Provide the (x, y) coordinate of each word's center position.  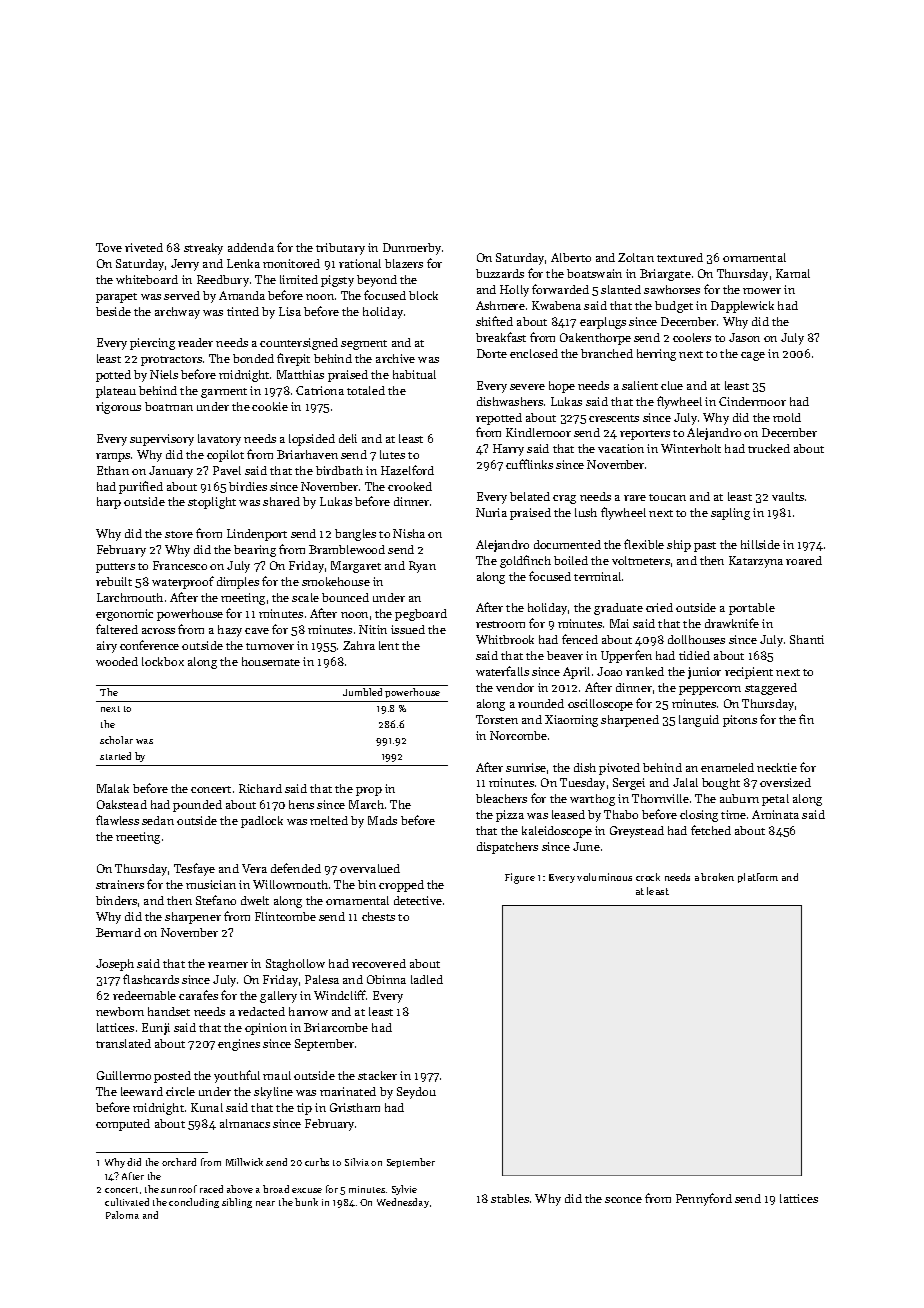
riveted (144, 247)
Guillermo (124, 1075)
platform (758, 878)
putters (115, 568)
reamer (228, 965)
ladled (427, 979)
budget (674, 307)
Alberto (571, 257)
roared (804, 560)
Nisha (409, 533)
